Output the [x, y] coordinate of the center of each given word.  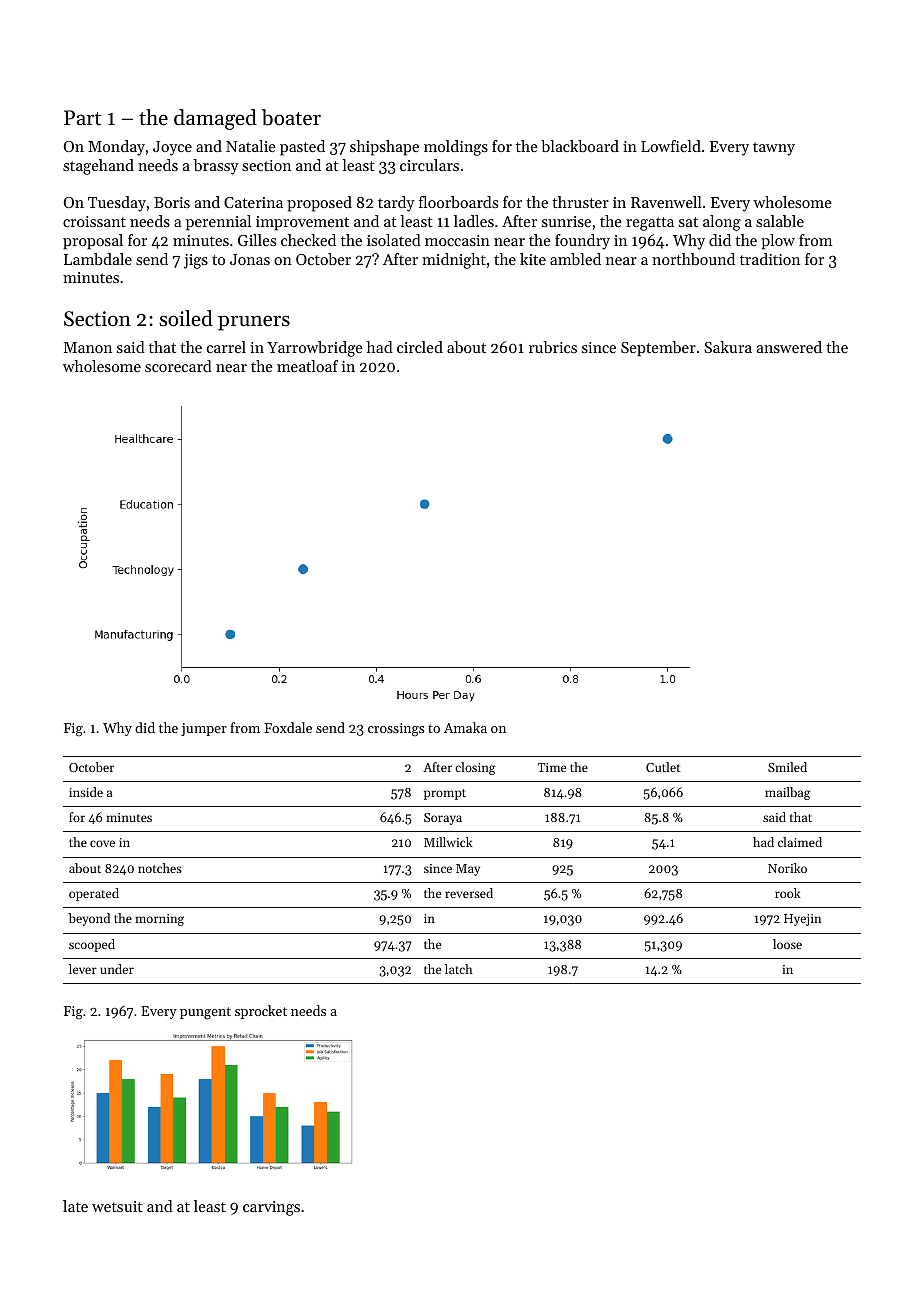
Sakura [728, 347]
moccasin [457, 240]
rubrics [553, 347]
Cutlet [663, 767]
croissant [94, 221]
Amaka [465, 727]
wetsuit [117, 1206]
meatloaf [307, 366]
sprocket [261, 1012]
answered [789, 347]
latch [459, 969]
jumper [204, 729]
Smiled [787, 767]
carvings [271, 1208]
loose [787, 944]
